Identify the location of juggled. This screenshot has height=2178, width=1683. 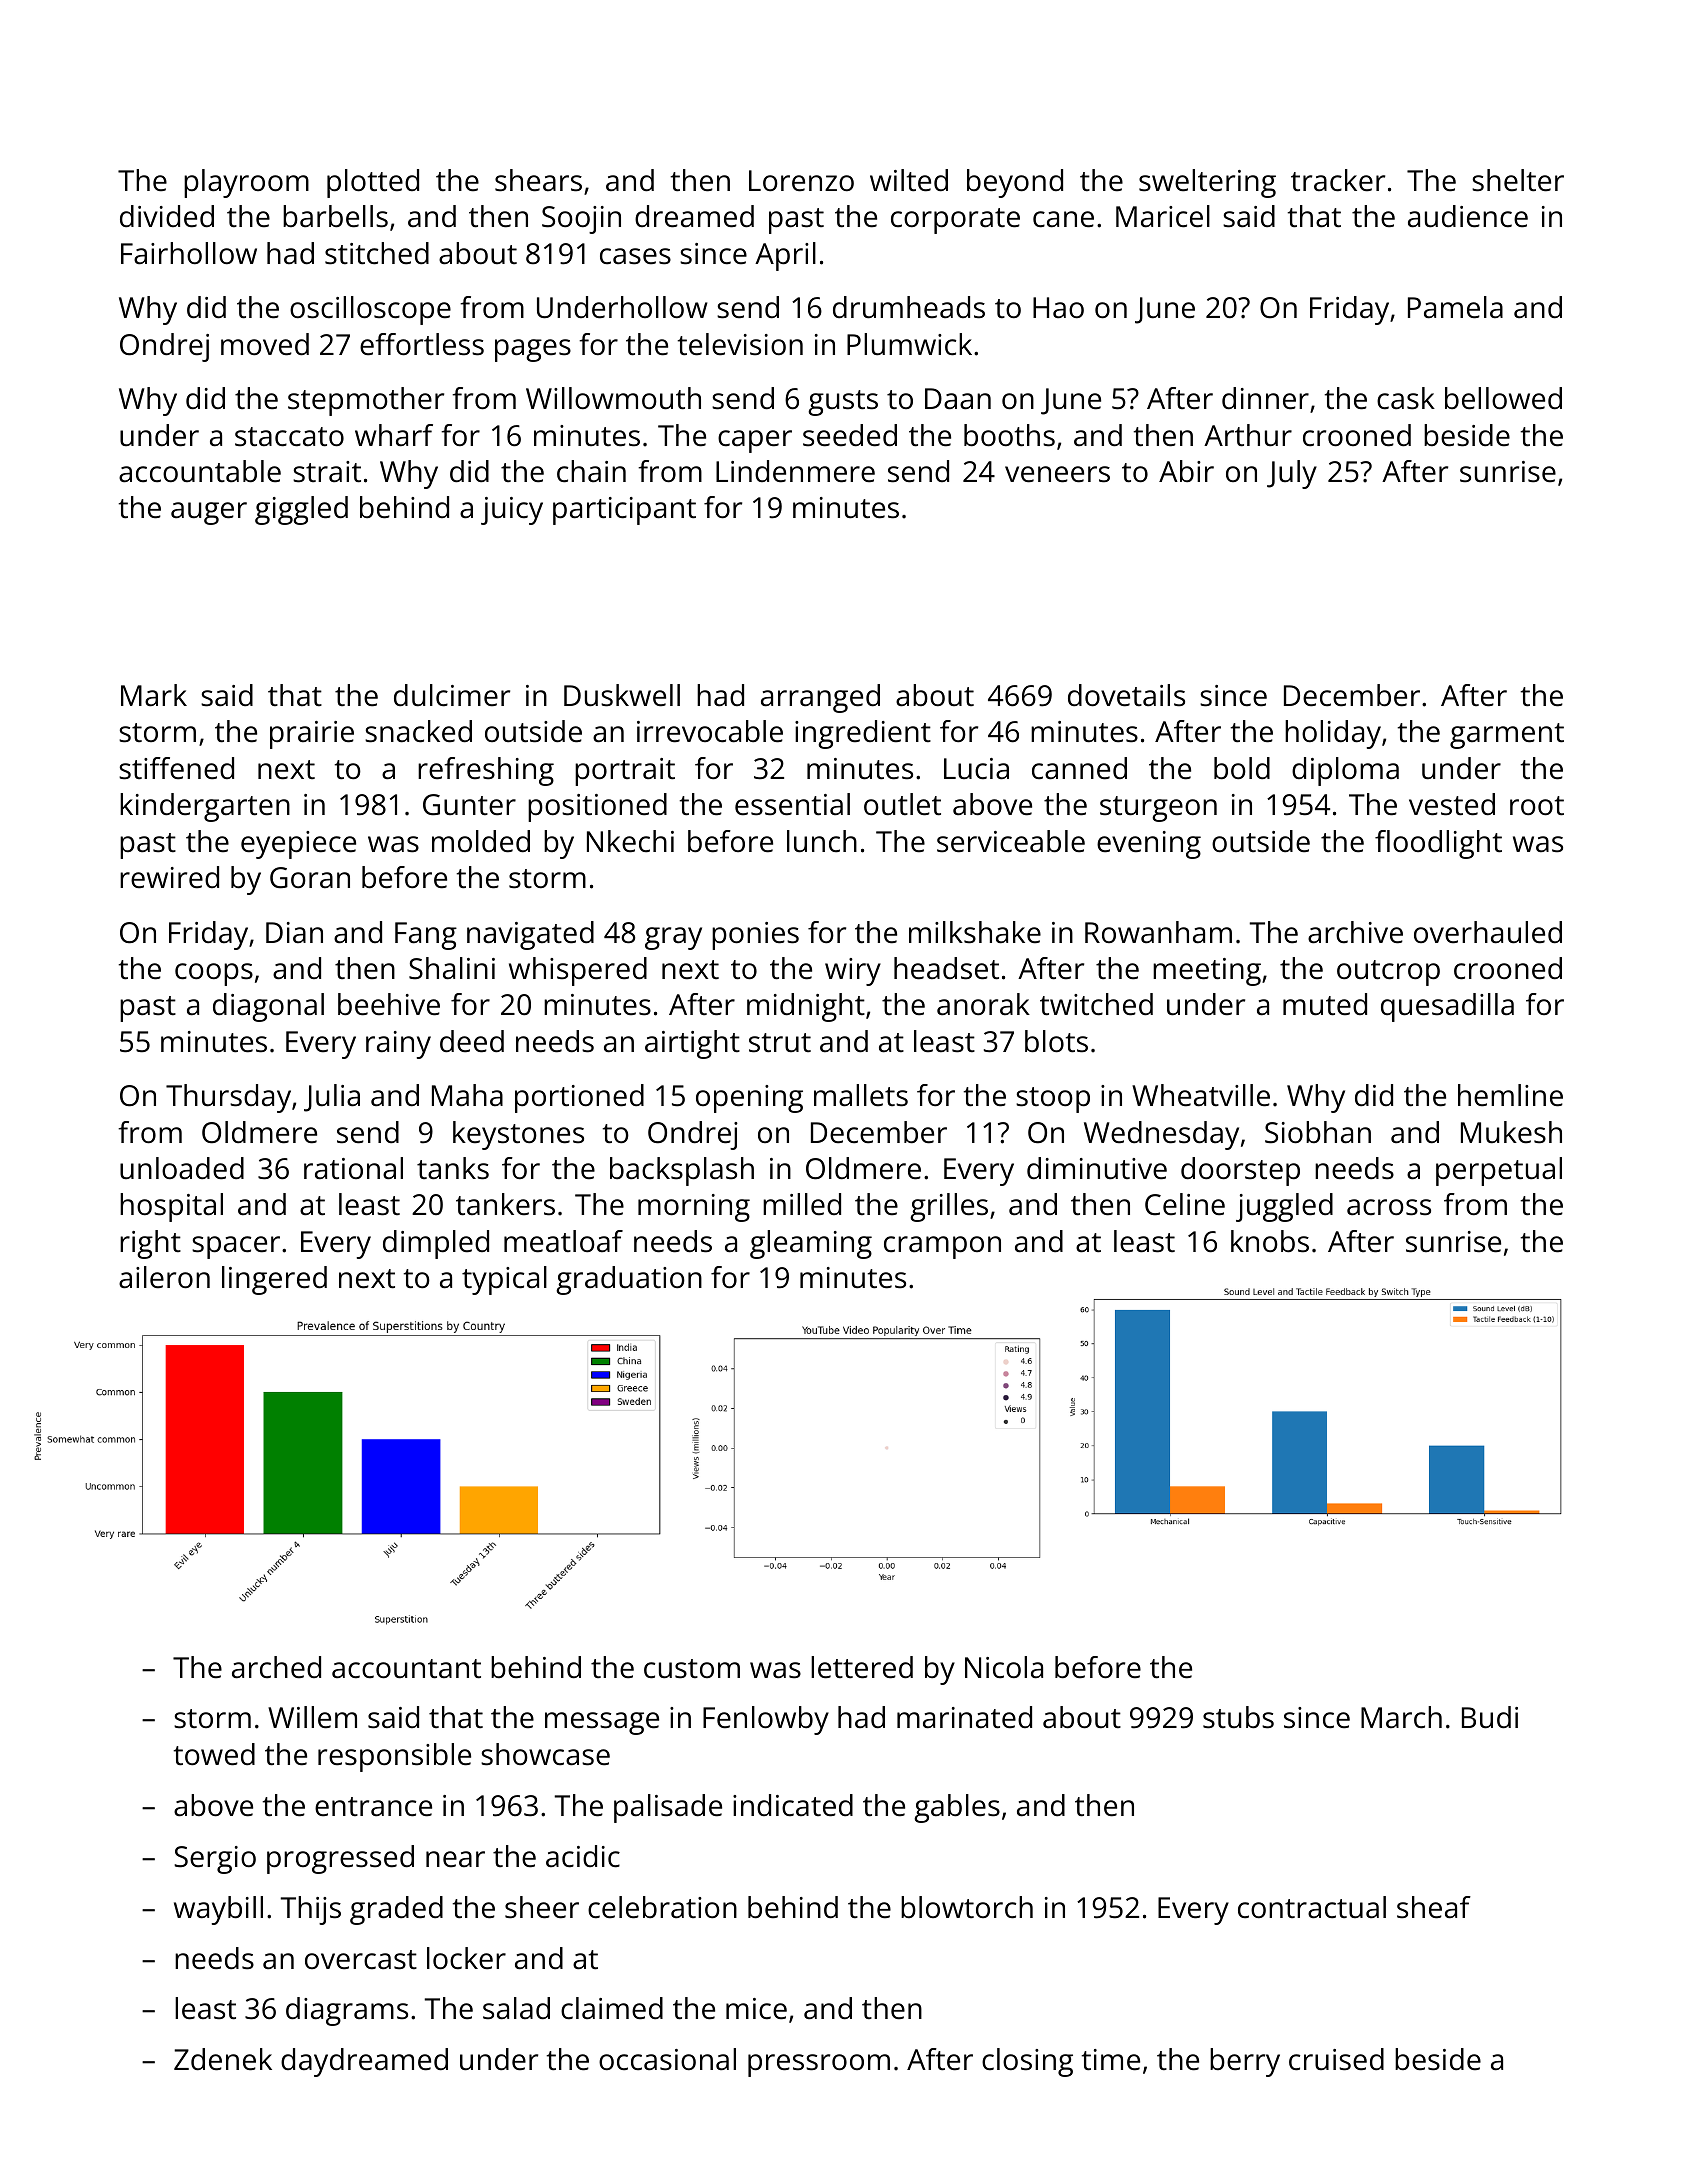
(1284, 1207).
